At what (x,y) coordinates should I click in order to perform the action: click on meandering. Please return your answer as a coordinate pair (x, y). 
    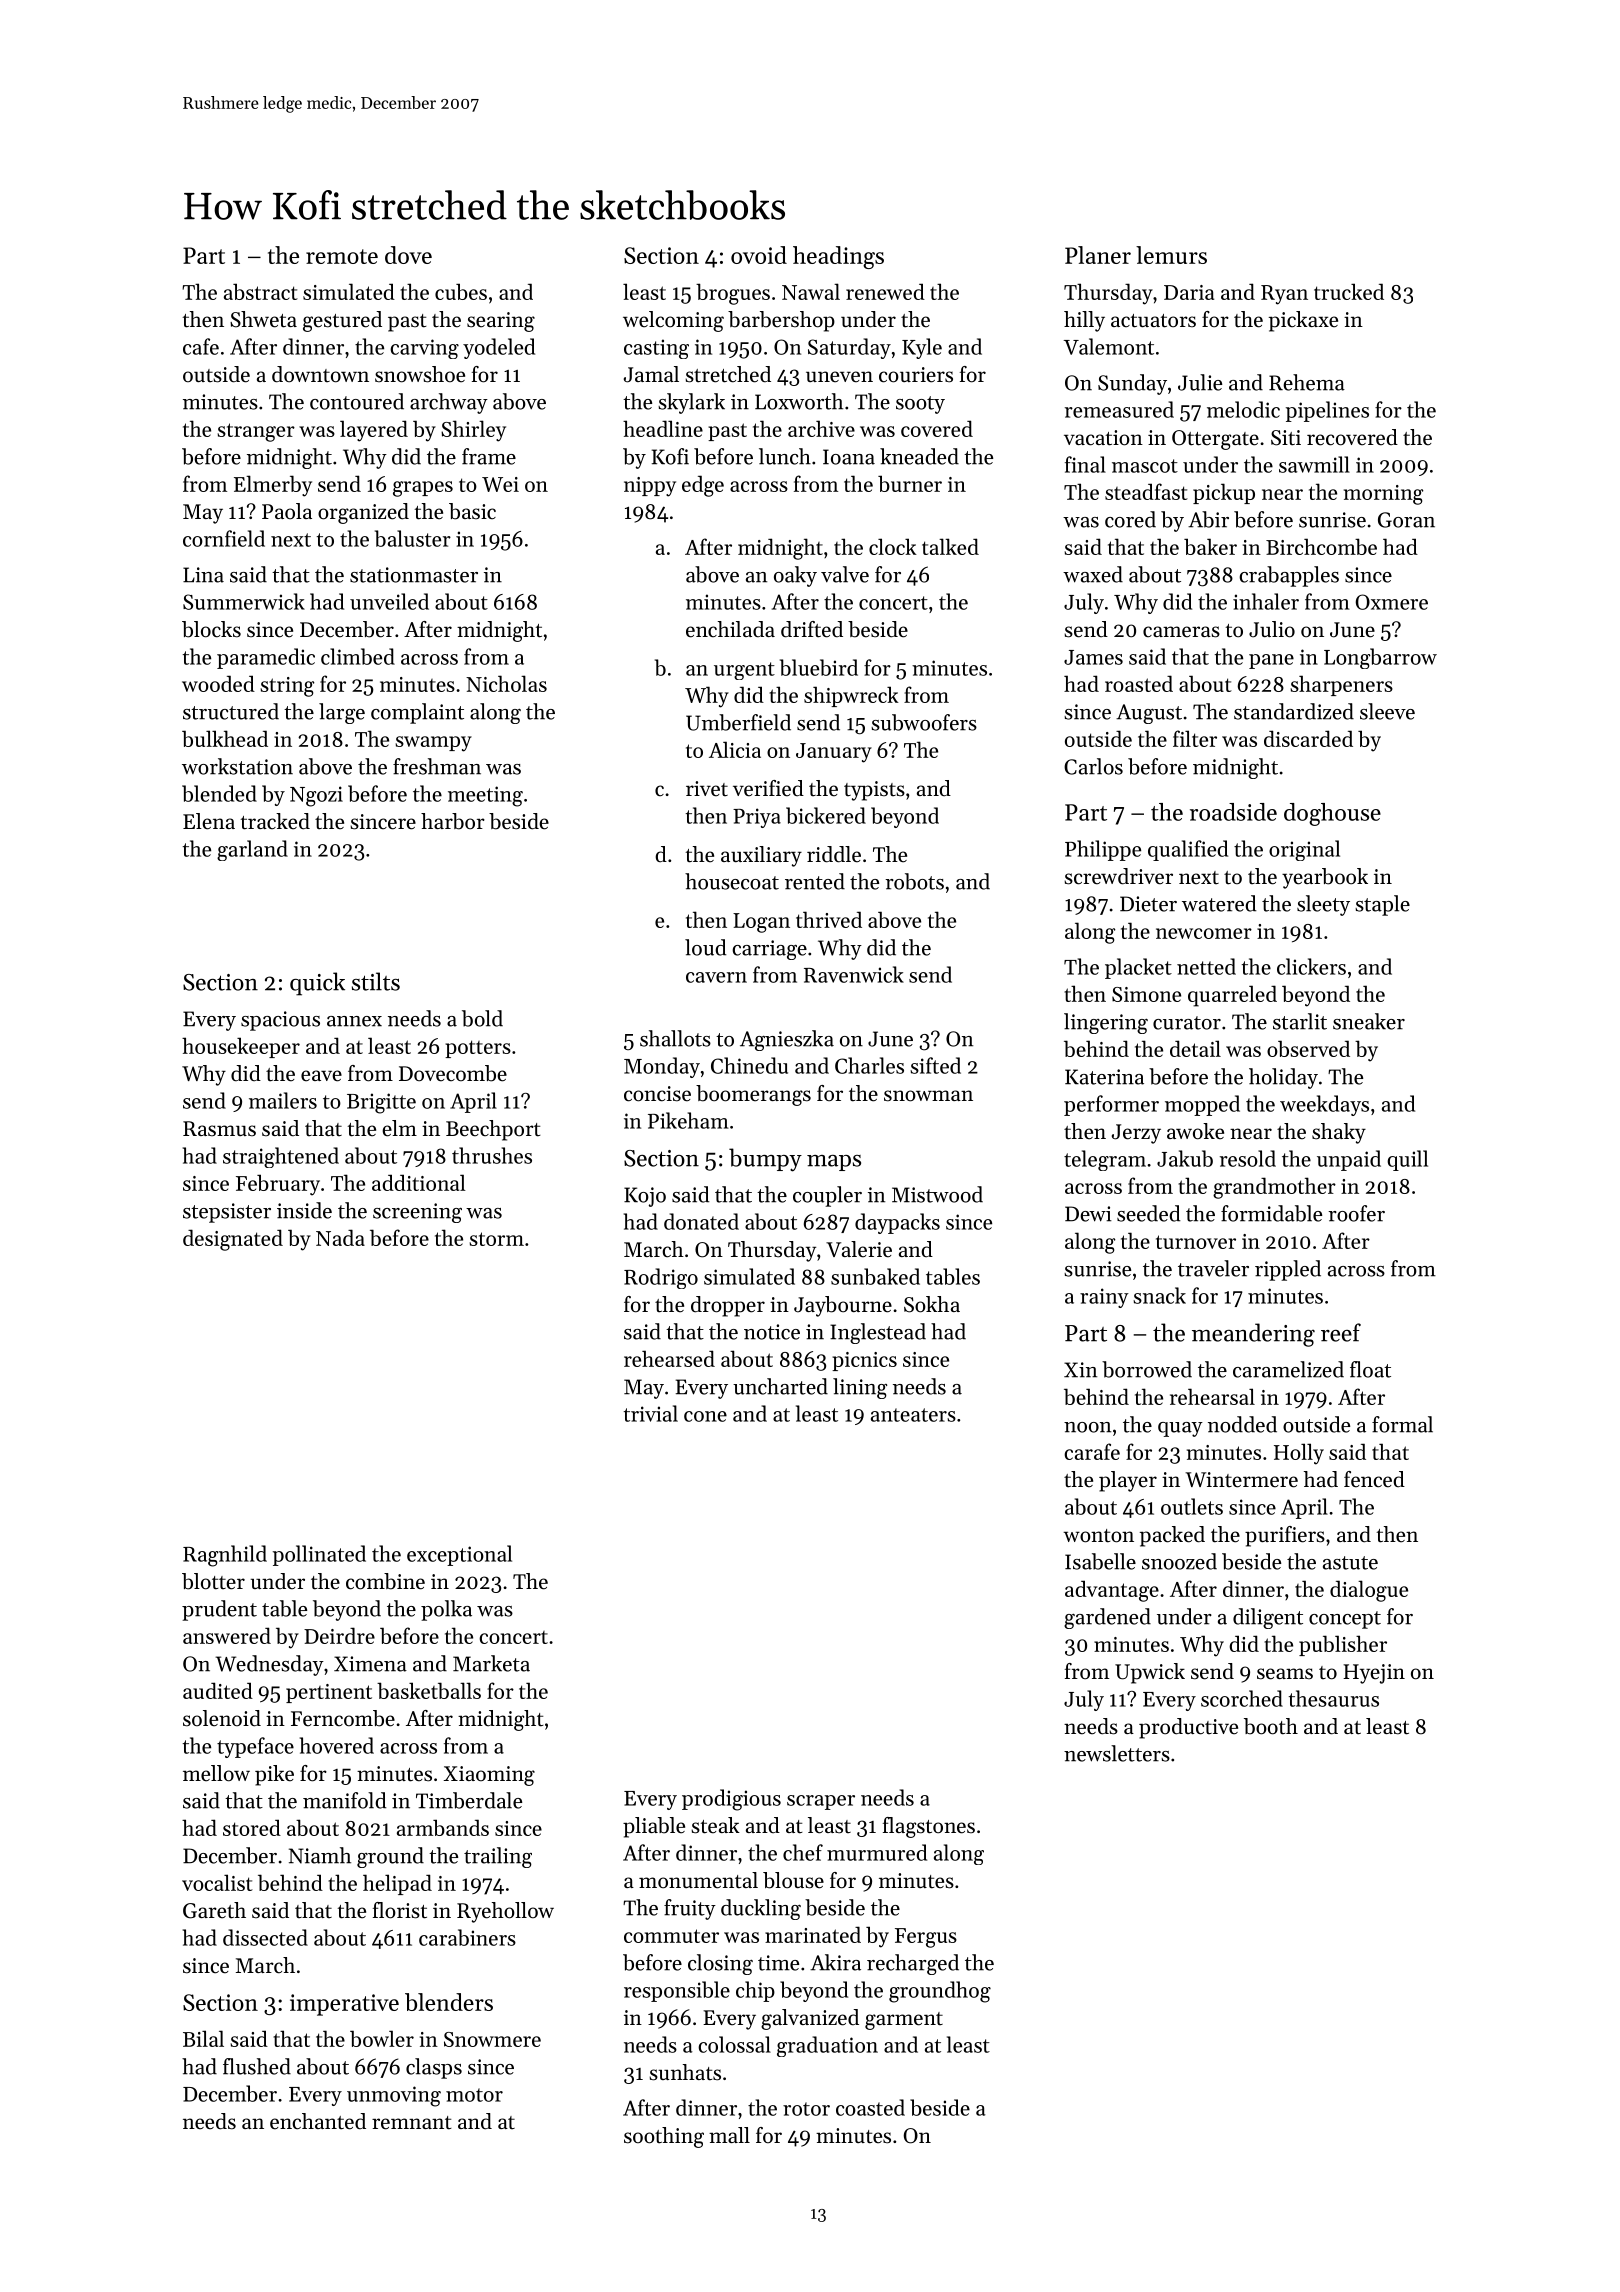
    Looking at the image, I should click on (1253, 1335).
